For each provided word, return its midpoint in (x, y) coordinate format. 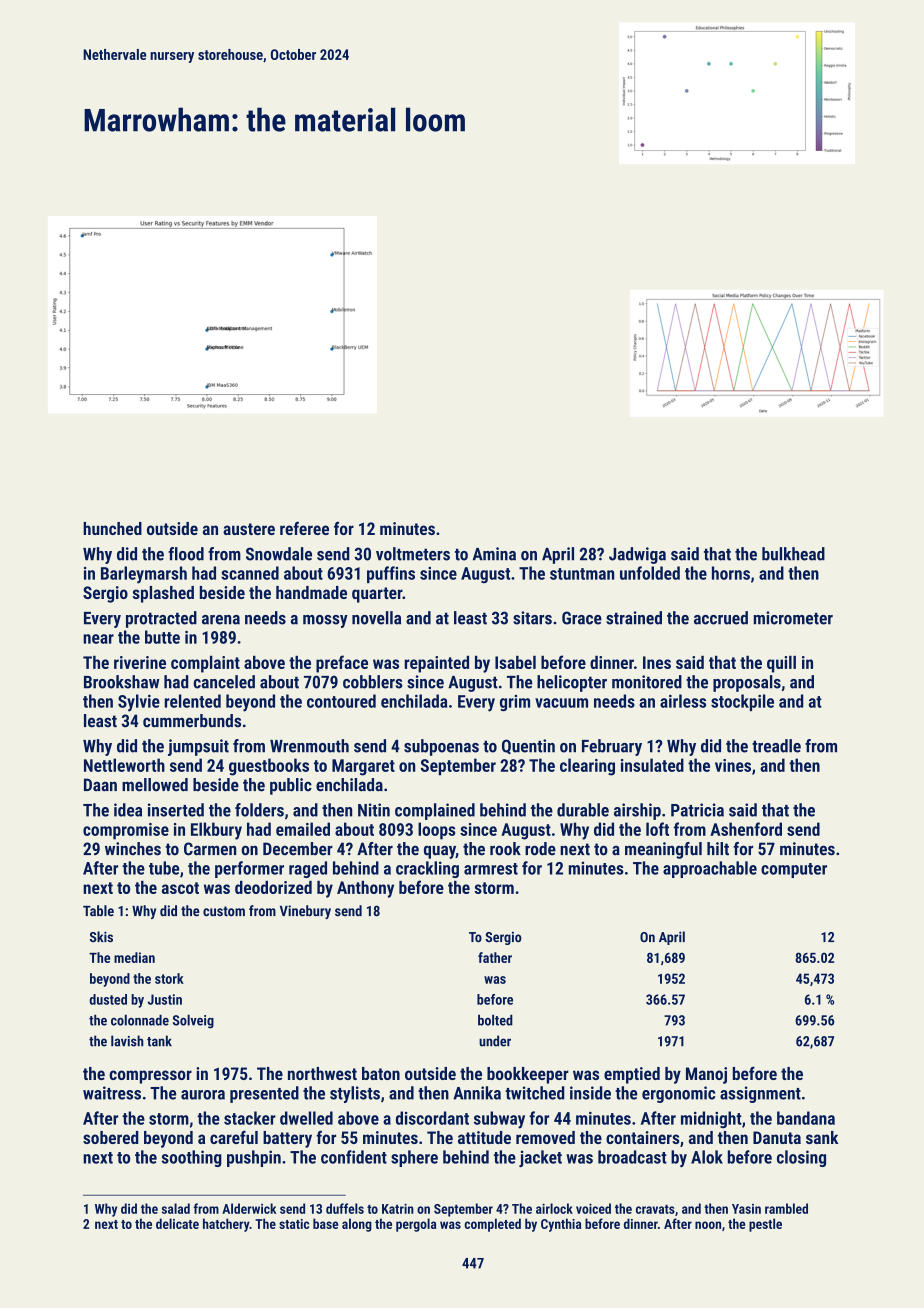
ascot (180, 888)
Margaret (363, 767)
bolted (495, 1020)
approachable (710, 869)
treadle (776, 746)
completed (492, 1225)
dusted (108, 999)
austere (249, 529)
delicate (177, 1223)
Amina (494, 554)
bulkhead (793, 554)
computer (794, 870)
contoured (341, 701)
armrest (491, 869)
